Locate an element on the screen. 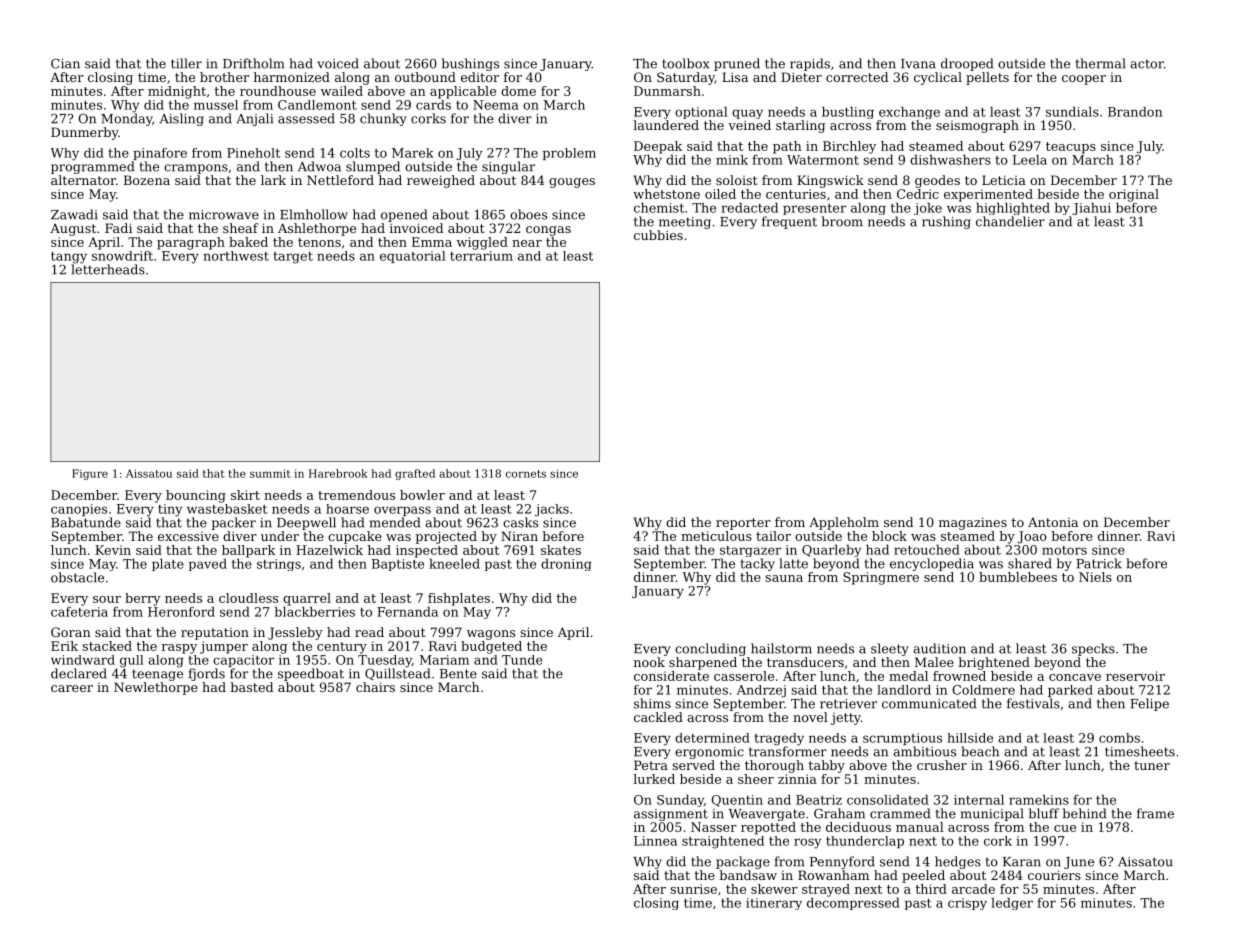 The width and height of the screenshot is (1233, 952). package is located at coordinates (743, 862).
